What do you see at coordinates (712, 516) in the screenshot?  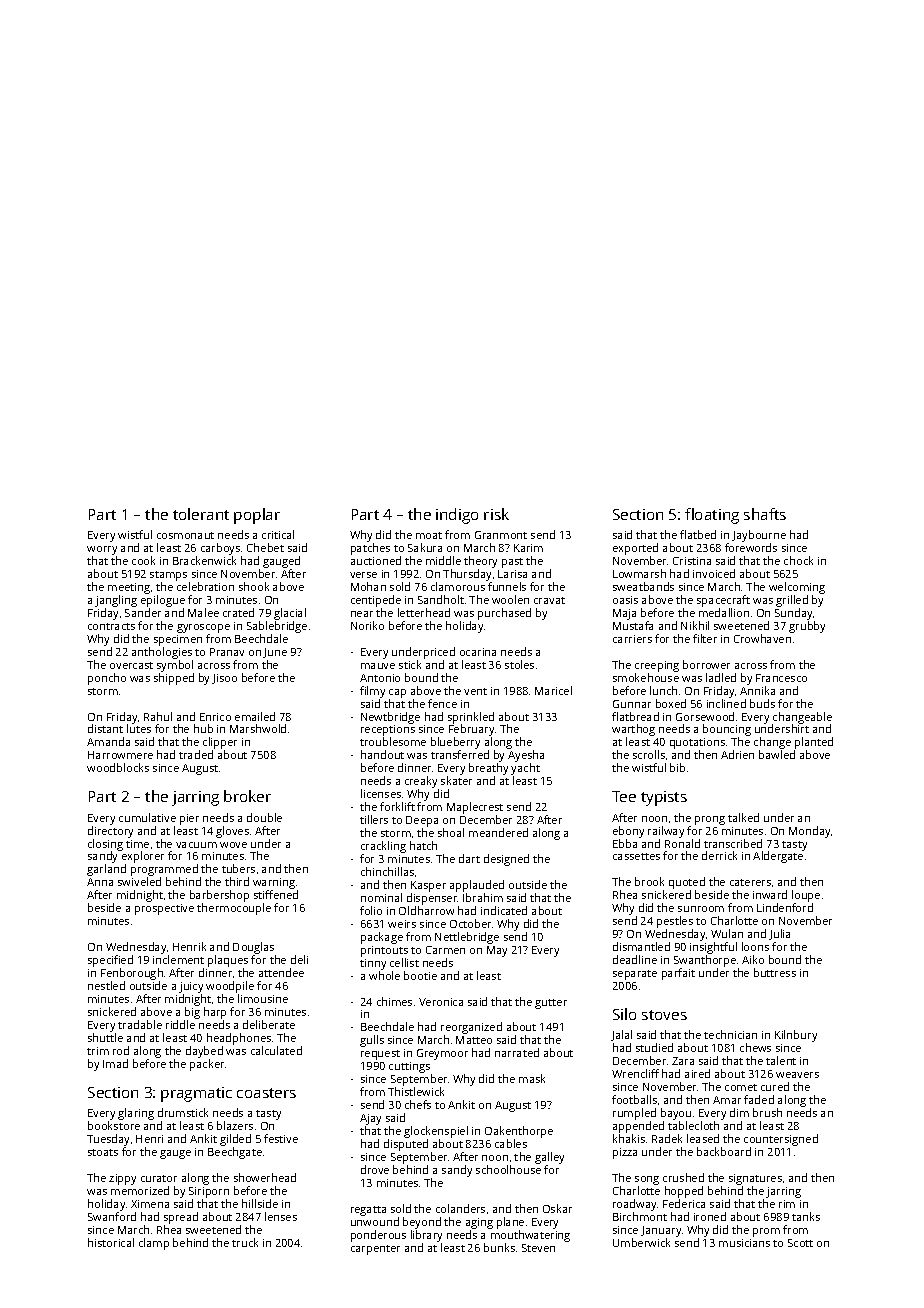 I see `floating` at bounding box center [712, 516].
